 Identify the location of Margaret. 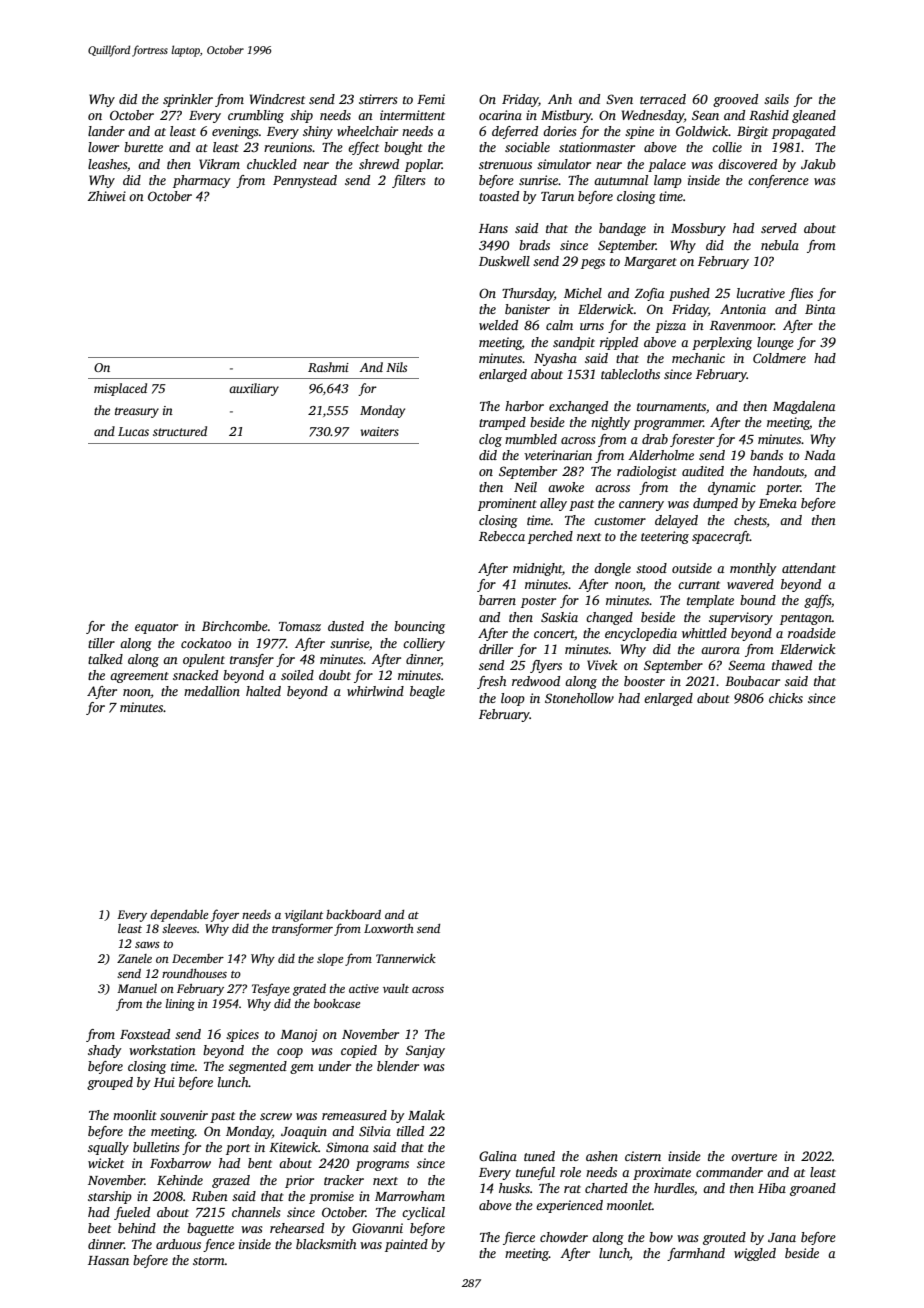
(650, 263).
